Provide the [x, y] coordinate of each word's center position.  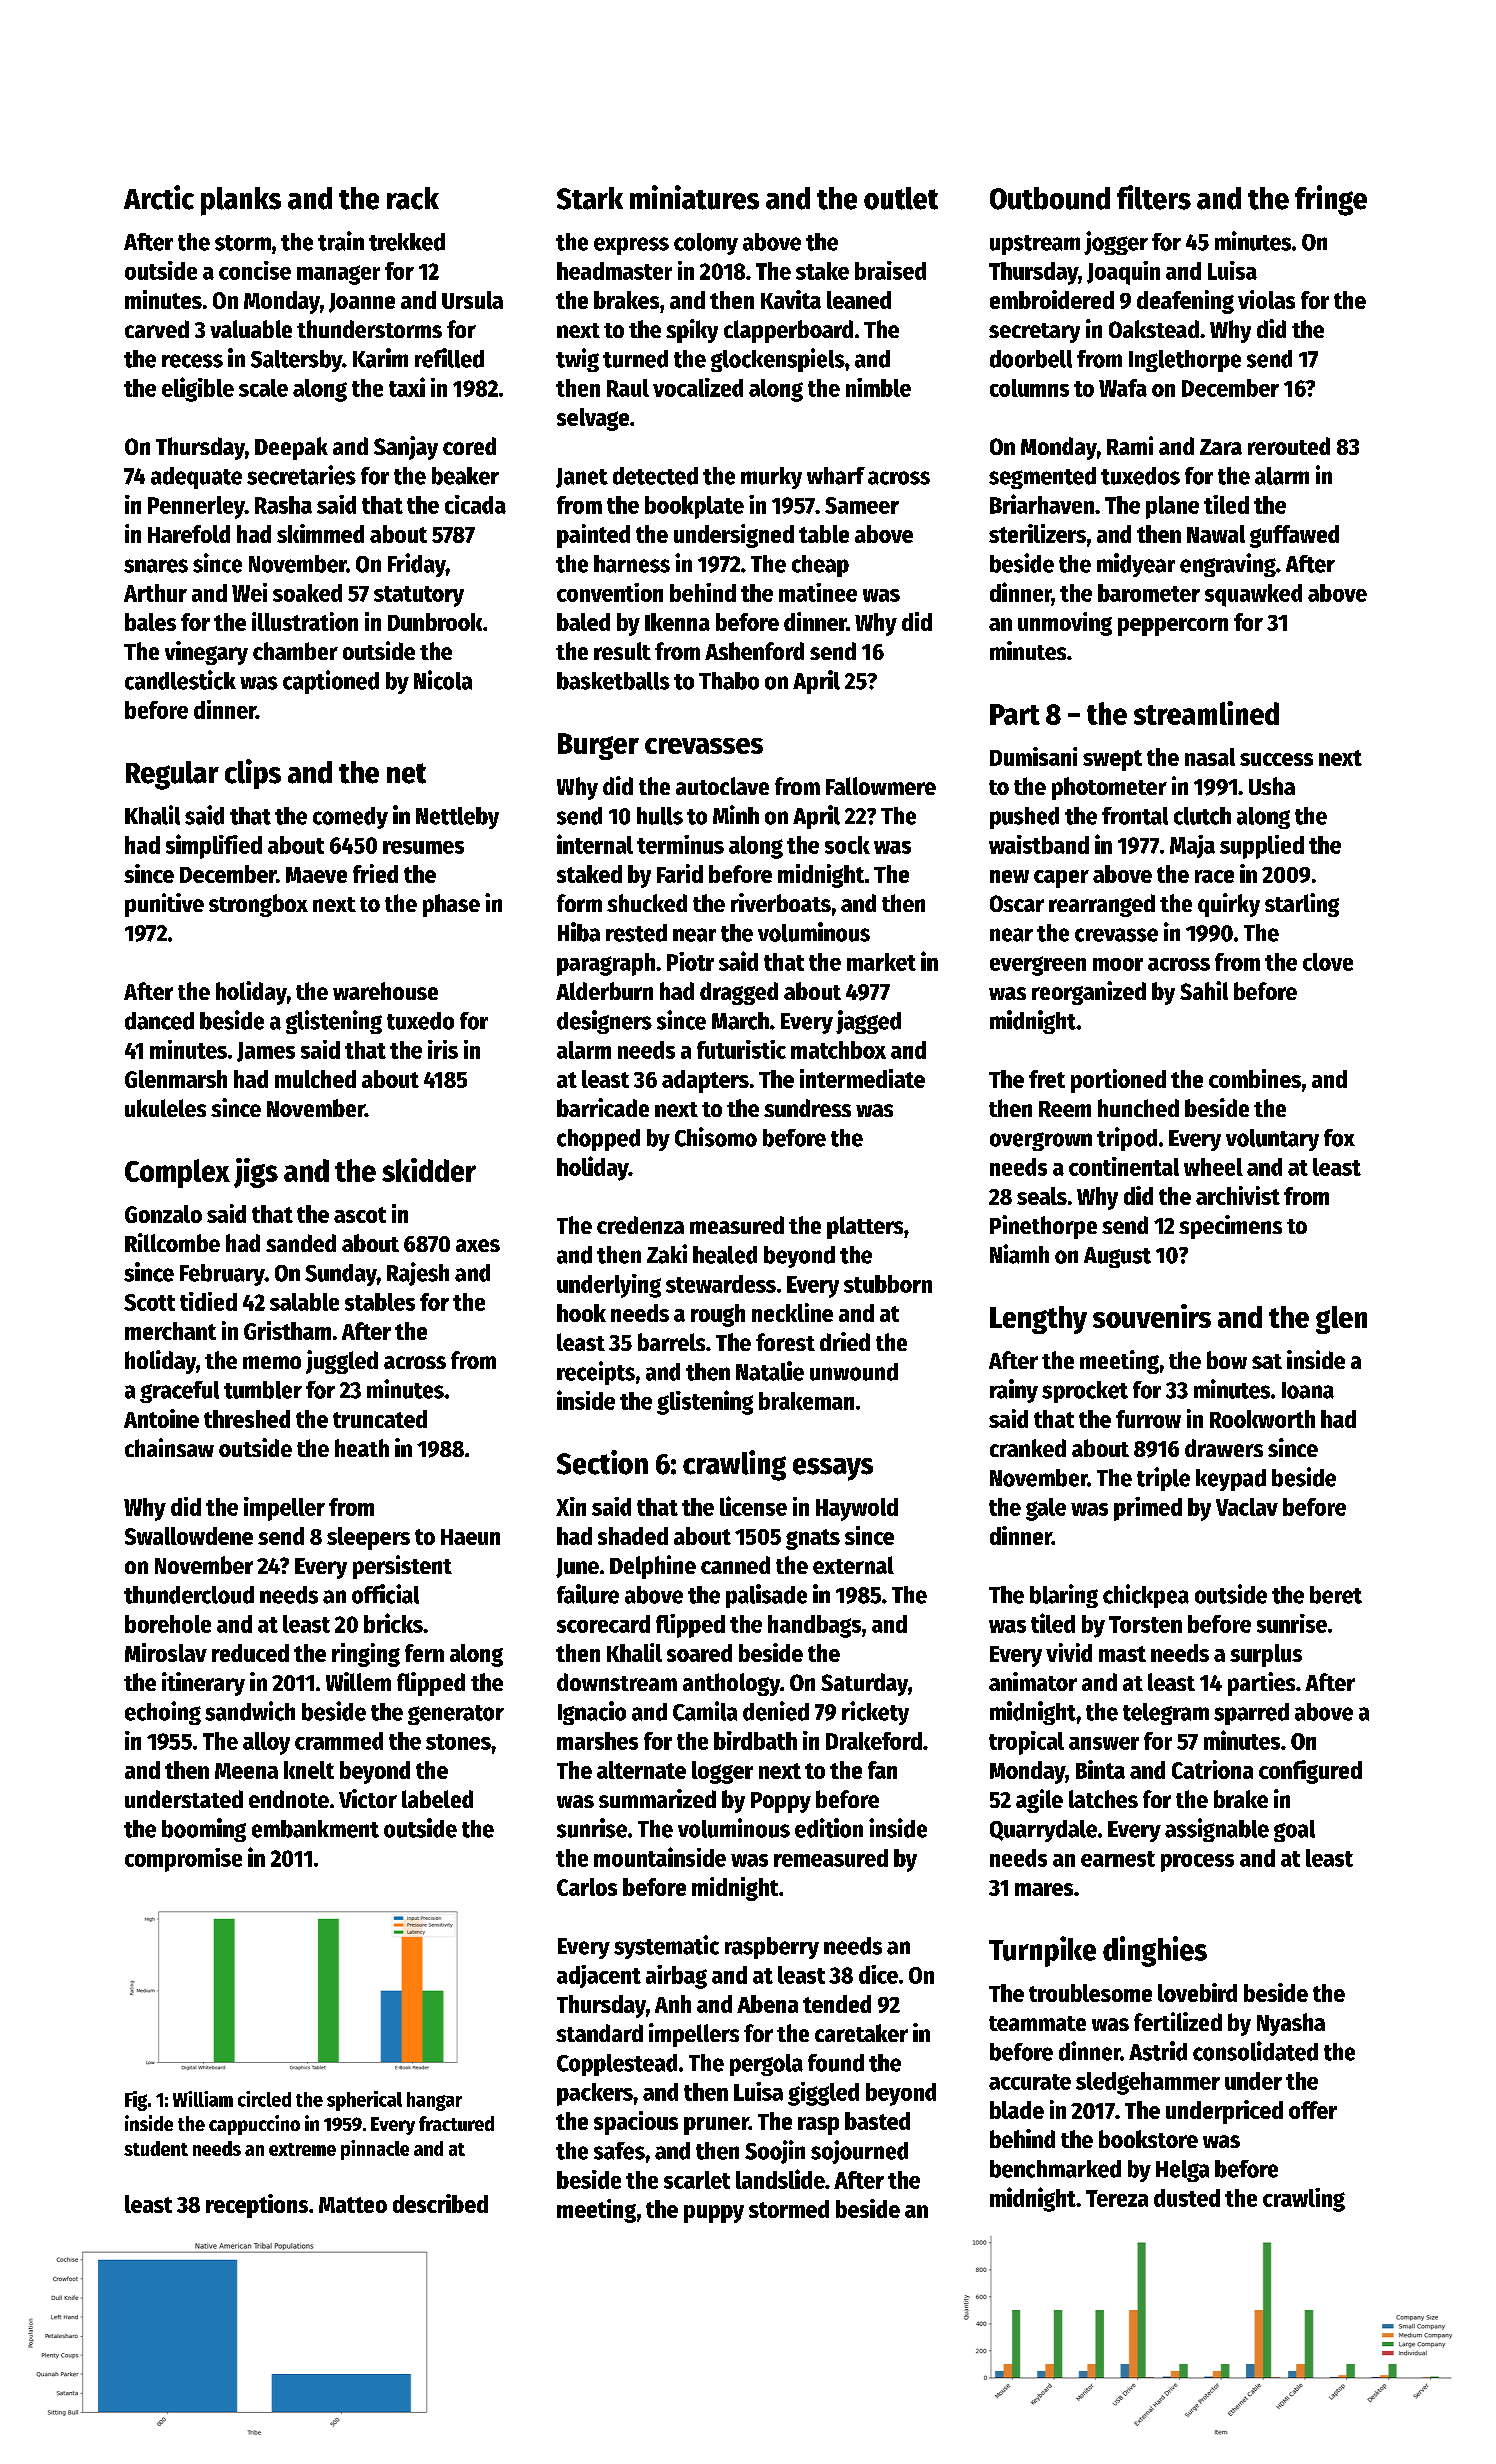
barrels [671, 1342]
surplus [1266, 1655]
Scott [149, 1302]
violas [1266, 299]
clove [1328, 962]
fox [1339, 1138]
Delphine [653, 1567]
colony [706, 244]
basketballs [613, 681]
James [266, 1052]
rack [413, 198]
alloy [266, 1743]
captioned [331, 682]
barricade [603, 1107]
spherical [364, 2101]
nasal [1210, 757]
